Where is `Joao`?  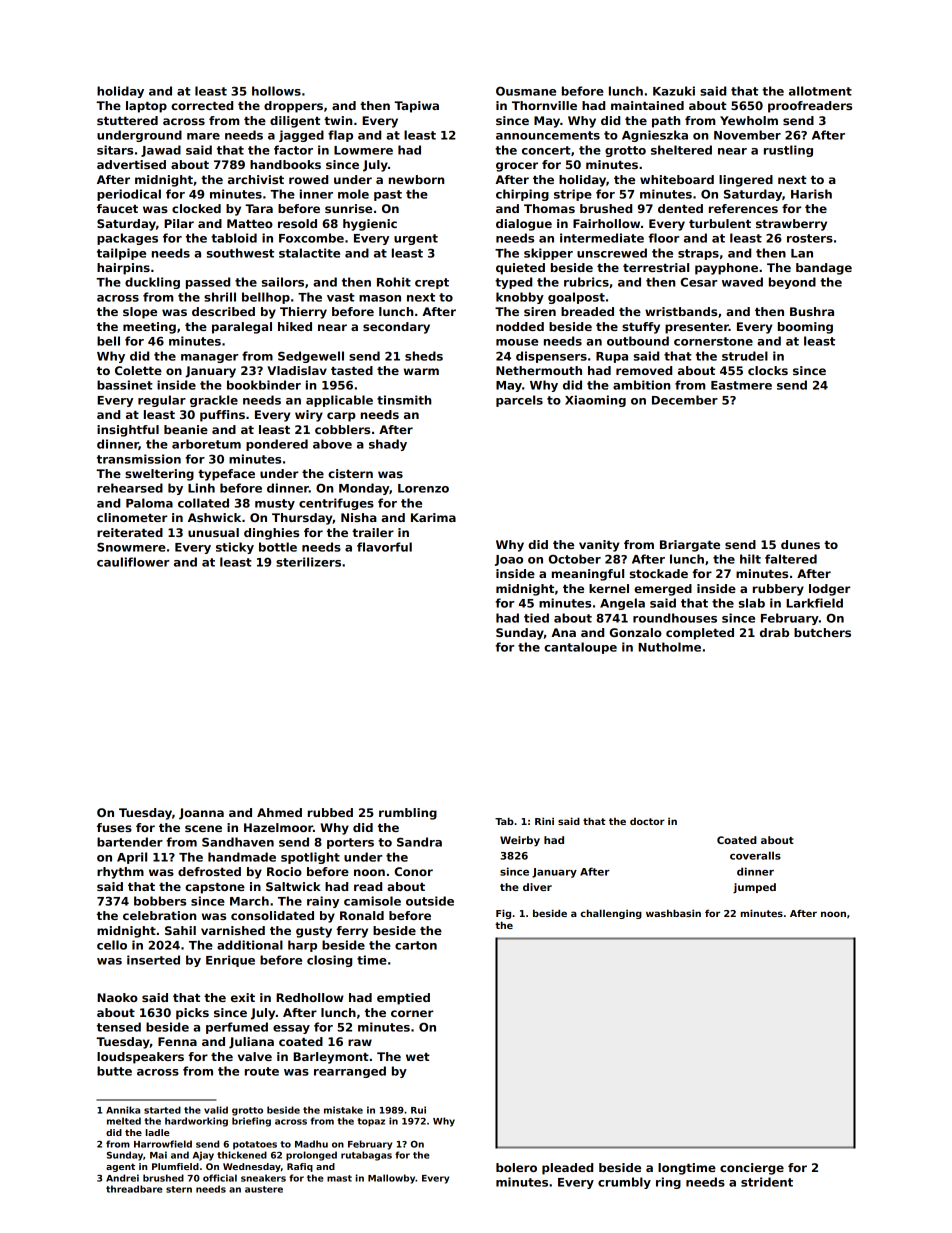 Joao is located at coordinates (509, 560).
